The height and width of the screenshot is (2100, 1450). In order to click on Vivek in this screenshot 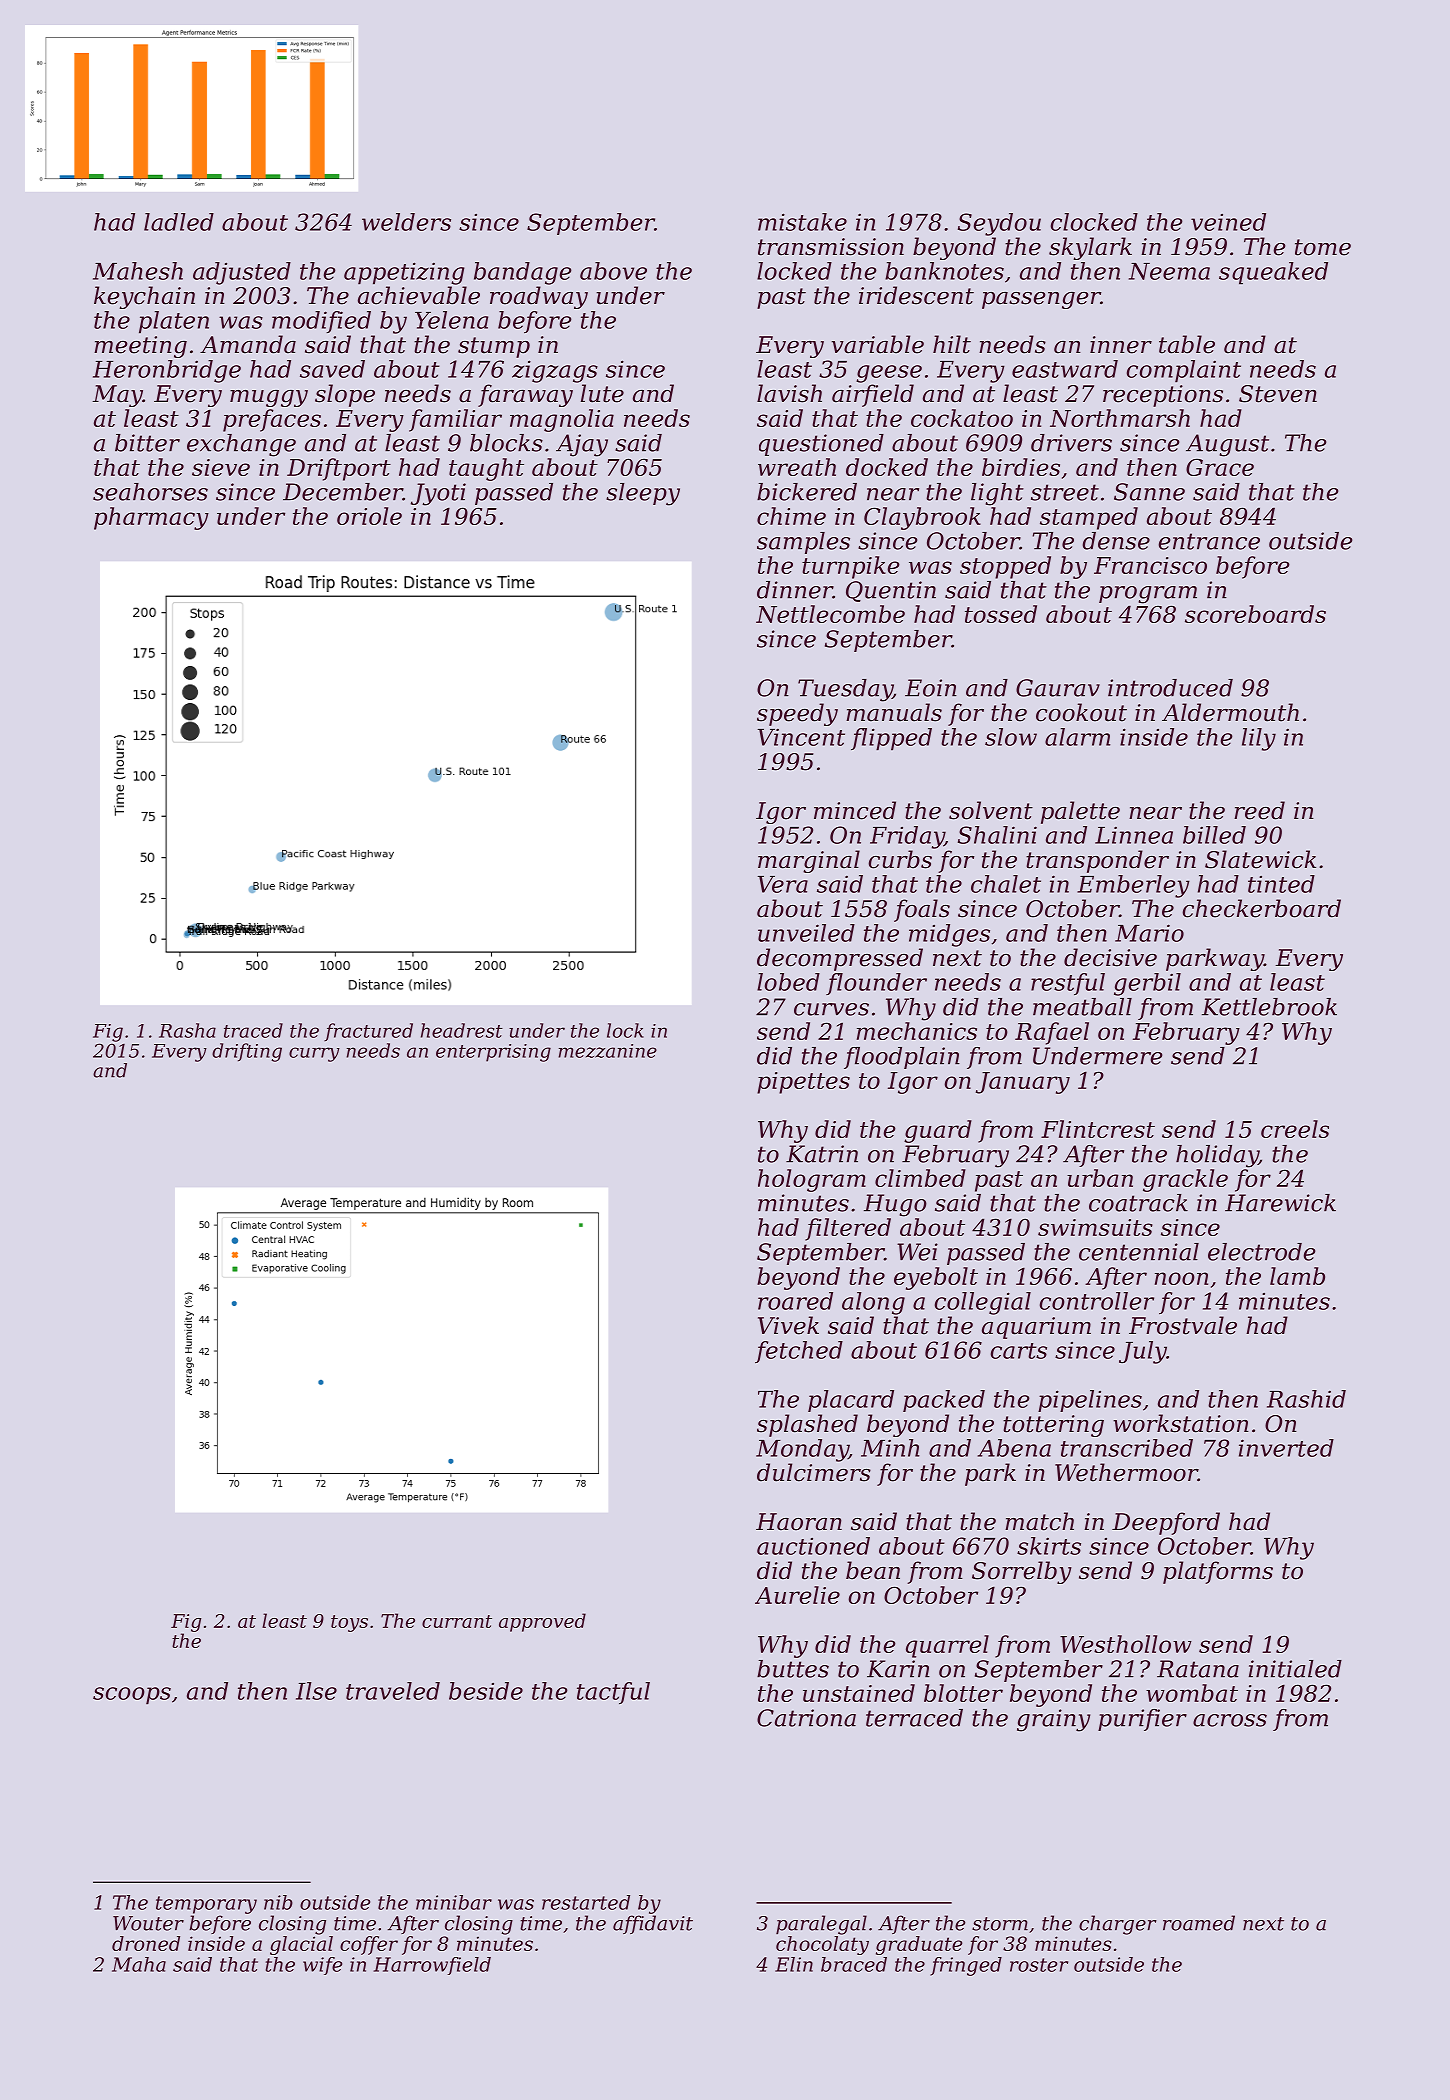, I will do `click(788, 1325)`.
